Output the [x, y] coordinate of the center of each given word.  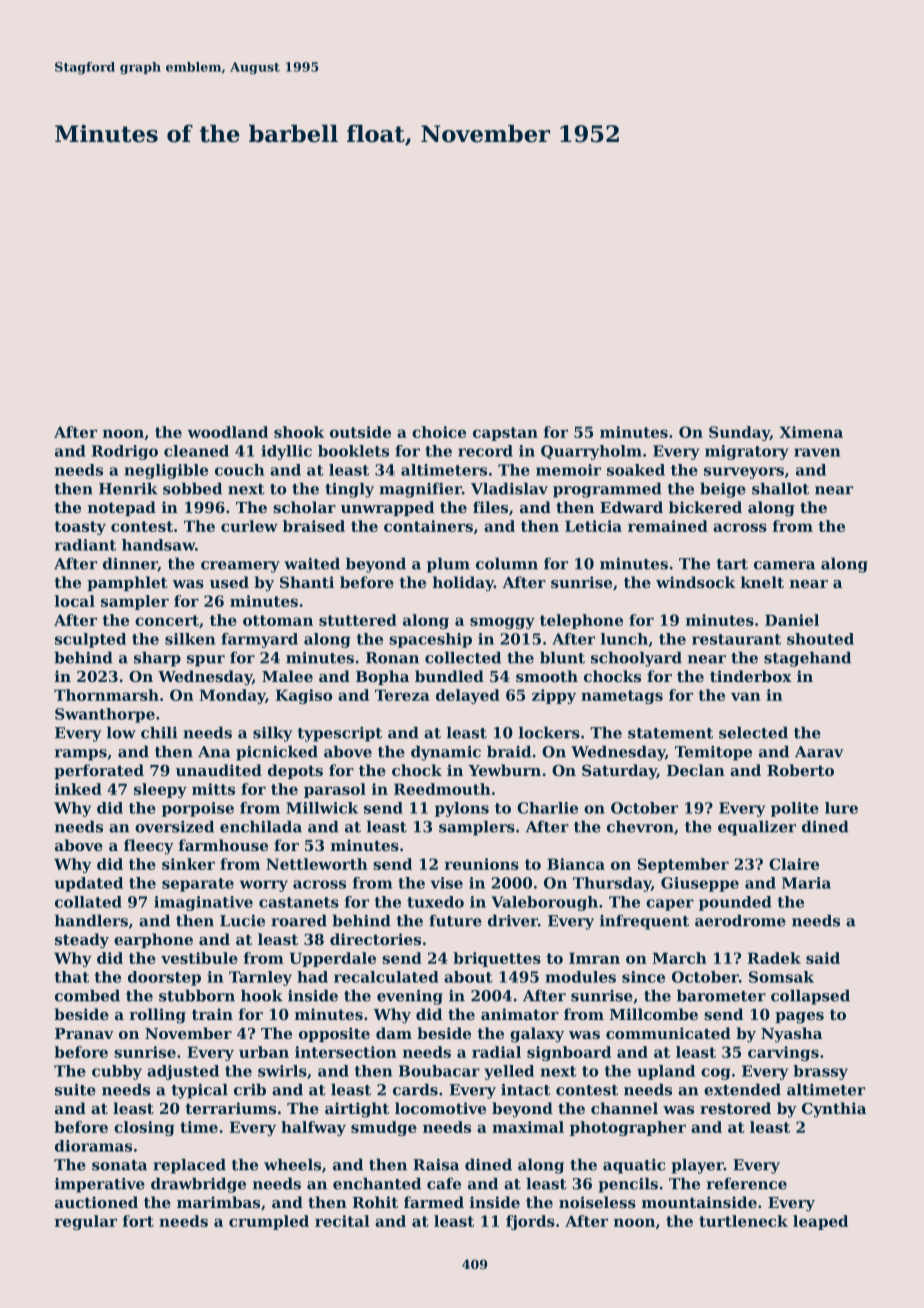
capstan [505, 434]
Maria [806, 883]
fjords [530, 1222]
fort [138, 1221]
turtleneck [743, 1221]
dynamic [446, 753]
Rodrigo [125, 452]
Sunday [739, 433]
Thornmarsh [106, 695]
